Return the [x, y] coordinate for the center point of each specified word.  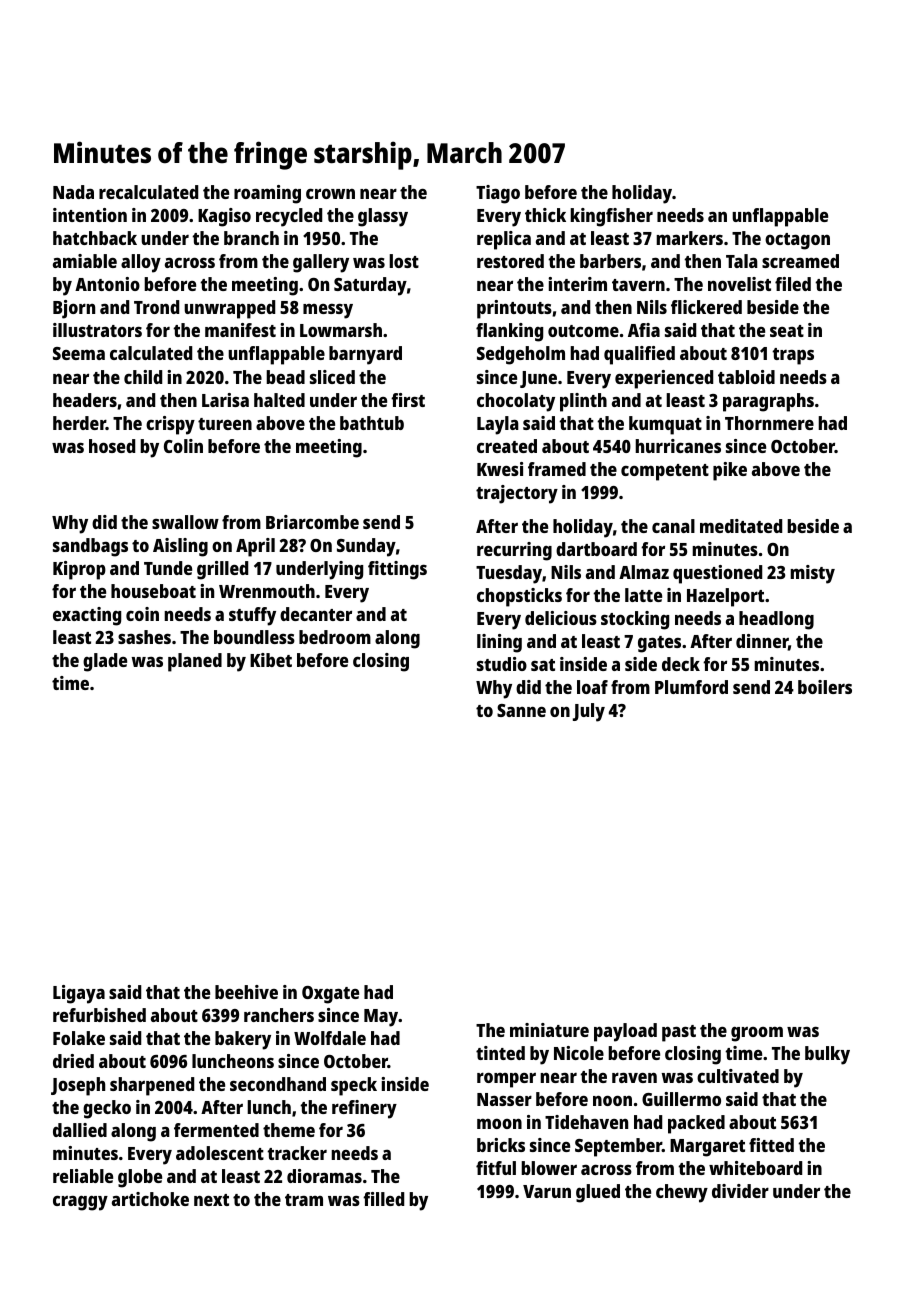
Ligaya [79, 994]
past [679, 1033]
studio [502, 664]
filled [383, 1199]
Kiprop [79, 570]
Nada [73, 192]
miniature [549, 1030]
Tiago [498, 194]
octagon [797, 241]
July [589, 712]
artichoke [150, 1199]
